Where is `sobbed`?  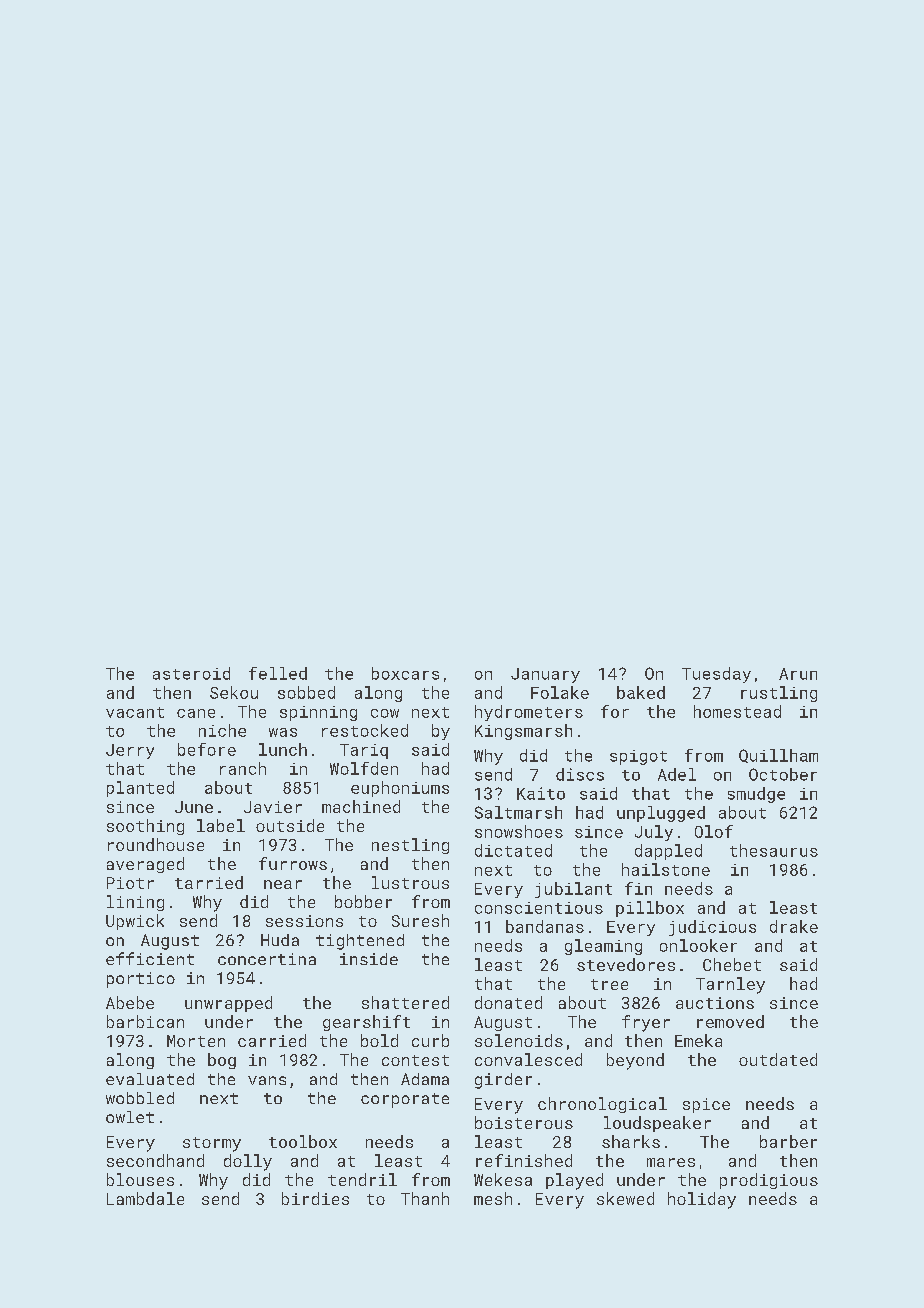
sobbed is located at coordinates (306, 692).
